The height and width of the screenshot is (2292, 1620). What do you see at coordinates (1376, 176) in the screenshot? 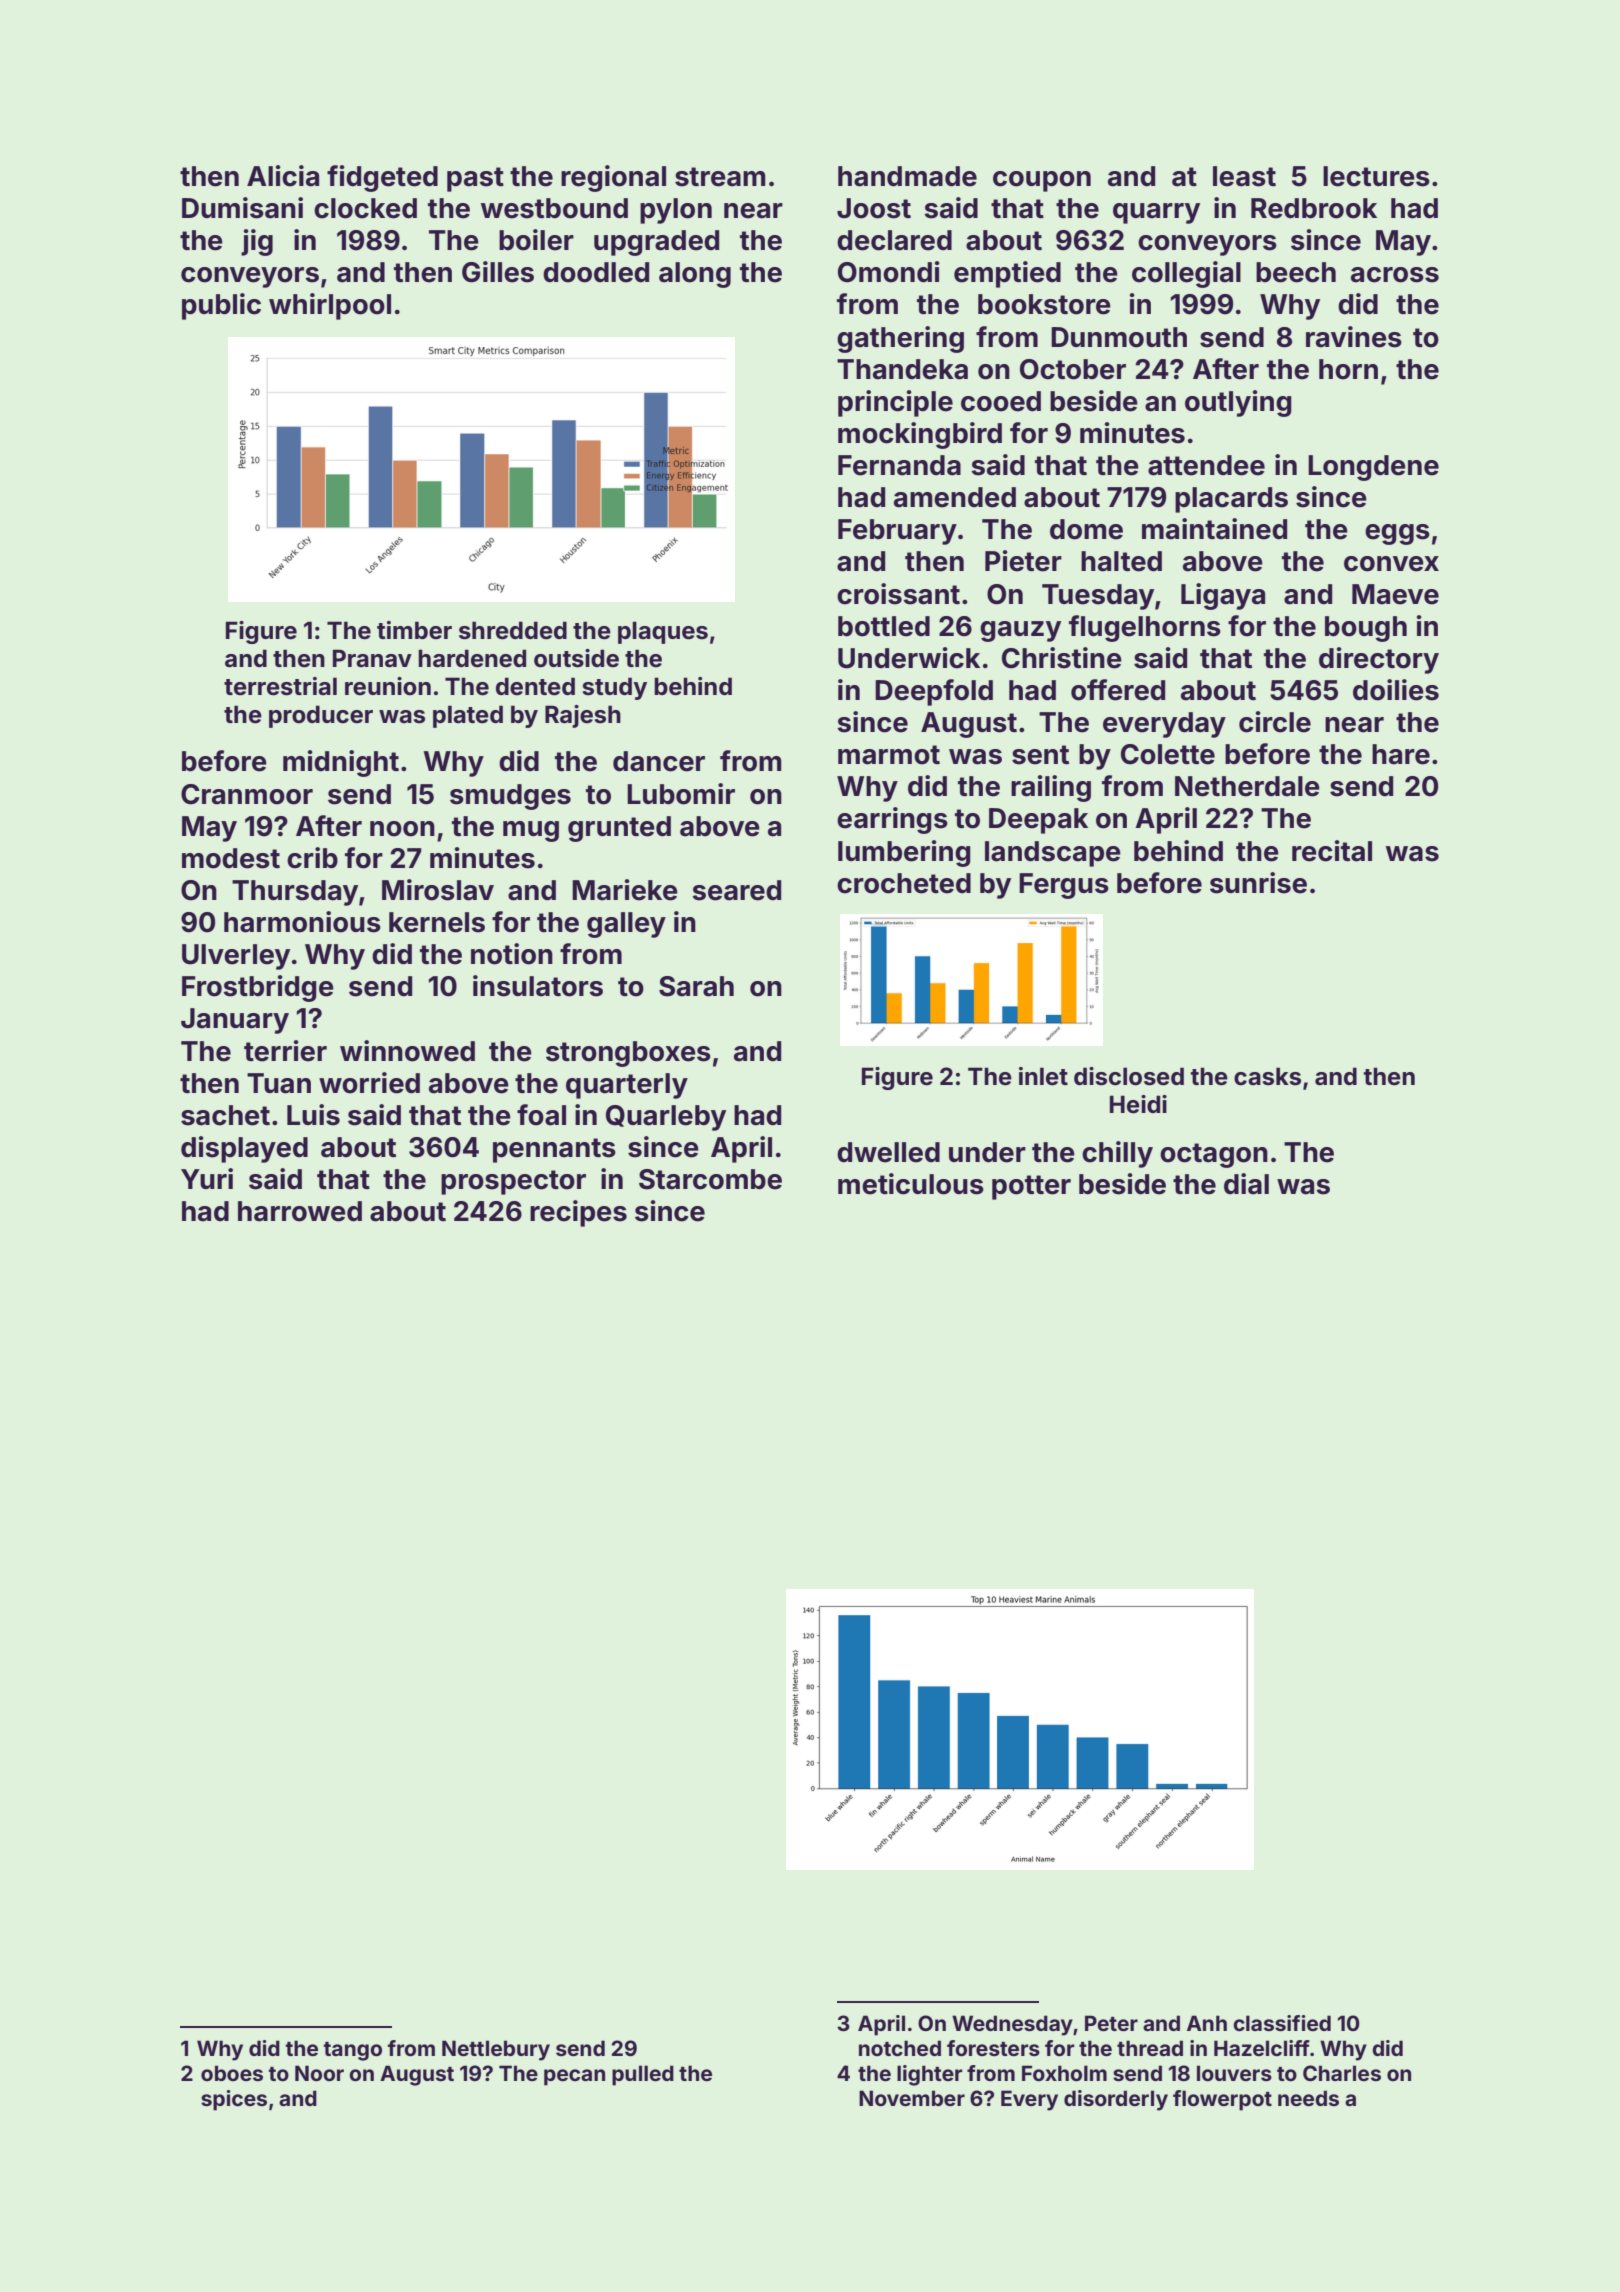
I see `lectures` at bounding box center [1376, 176].
